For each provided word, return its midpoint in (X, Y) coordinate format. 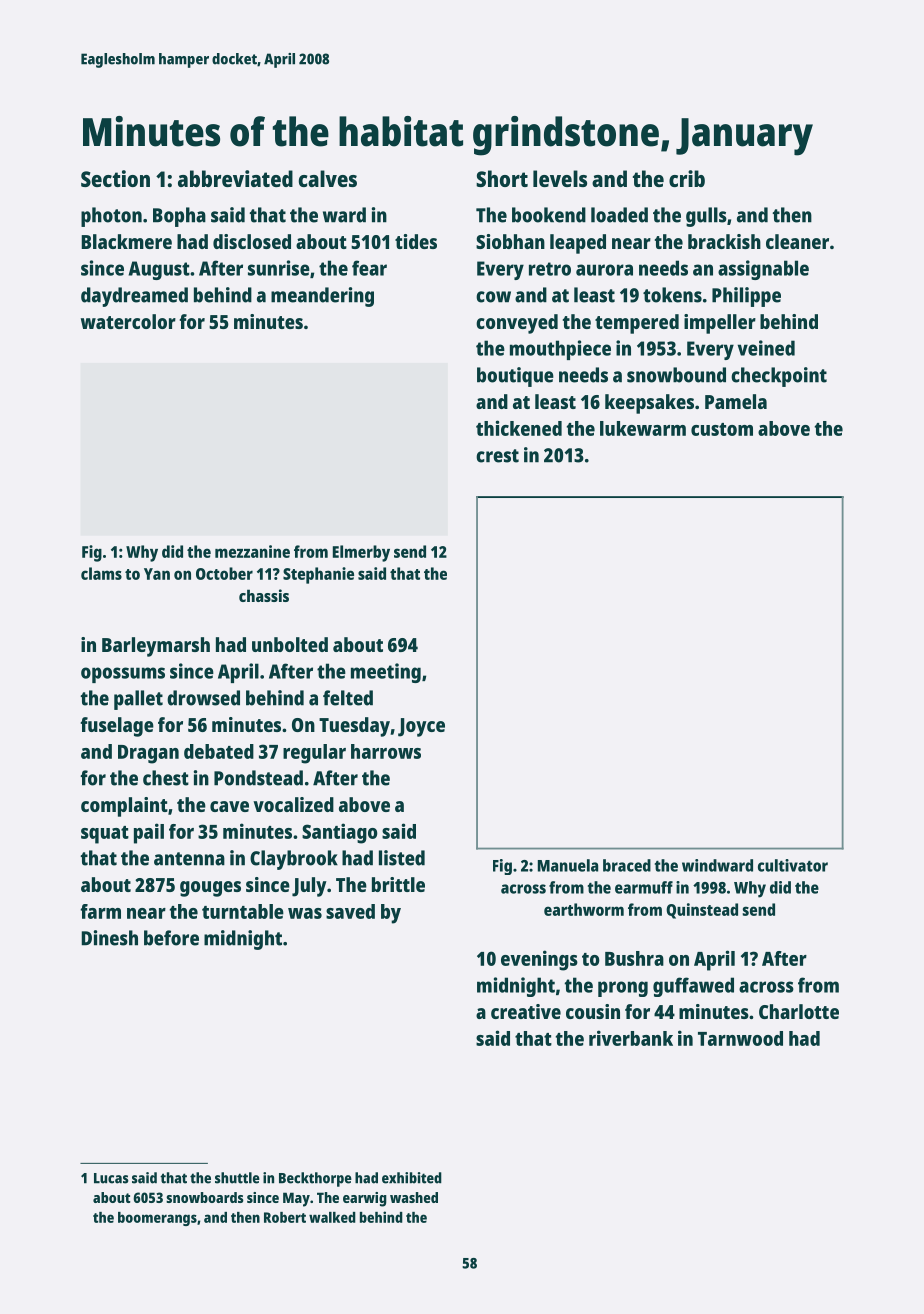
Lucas (111, 1178)
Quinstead (702, 911)
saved (350, 911)
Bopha (179, 217)
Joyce (421, 727)
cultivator (793, 865)
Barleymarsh (156, 647)
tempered (637, 324)
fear (369, 268)
